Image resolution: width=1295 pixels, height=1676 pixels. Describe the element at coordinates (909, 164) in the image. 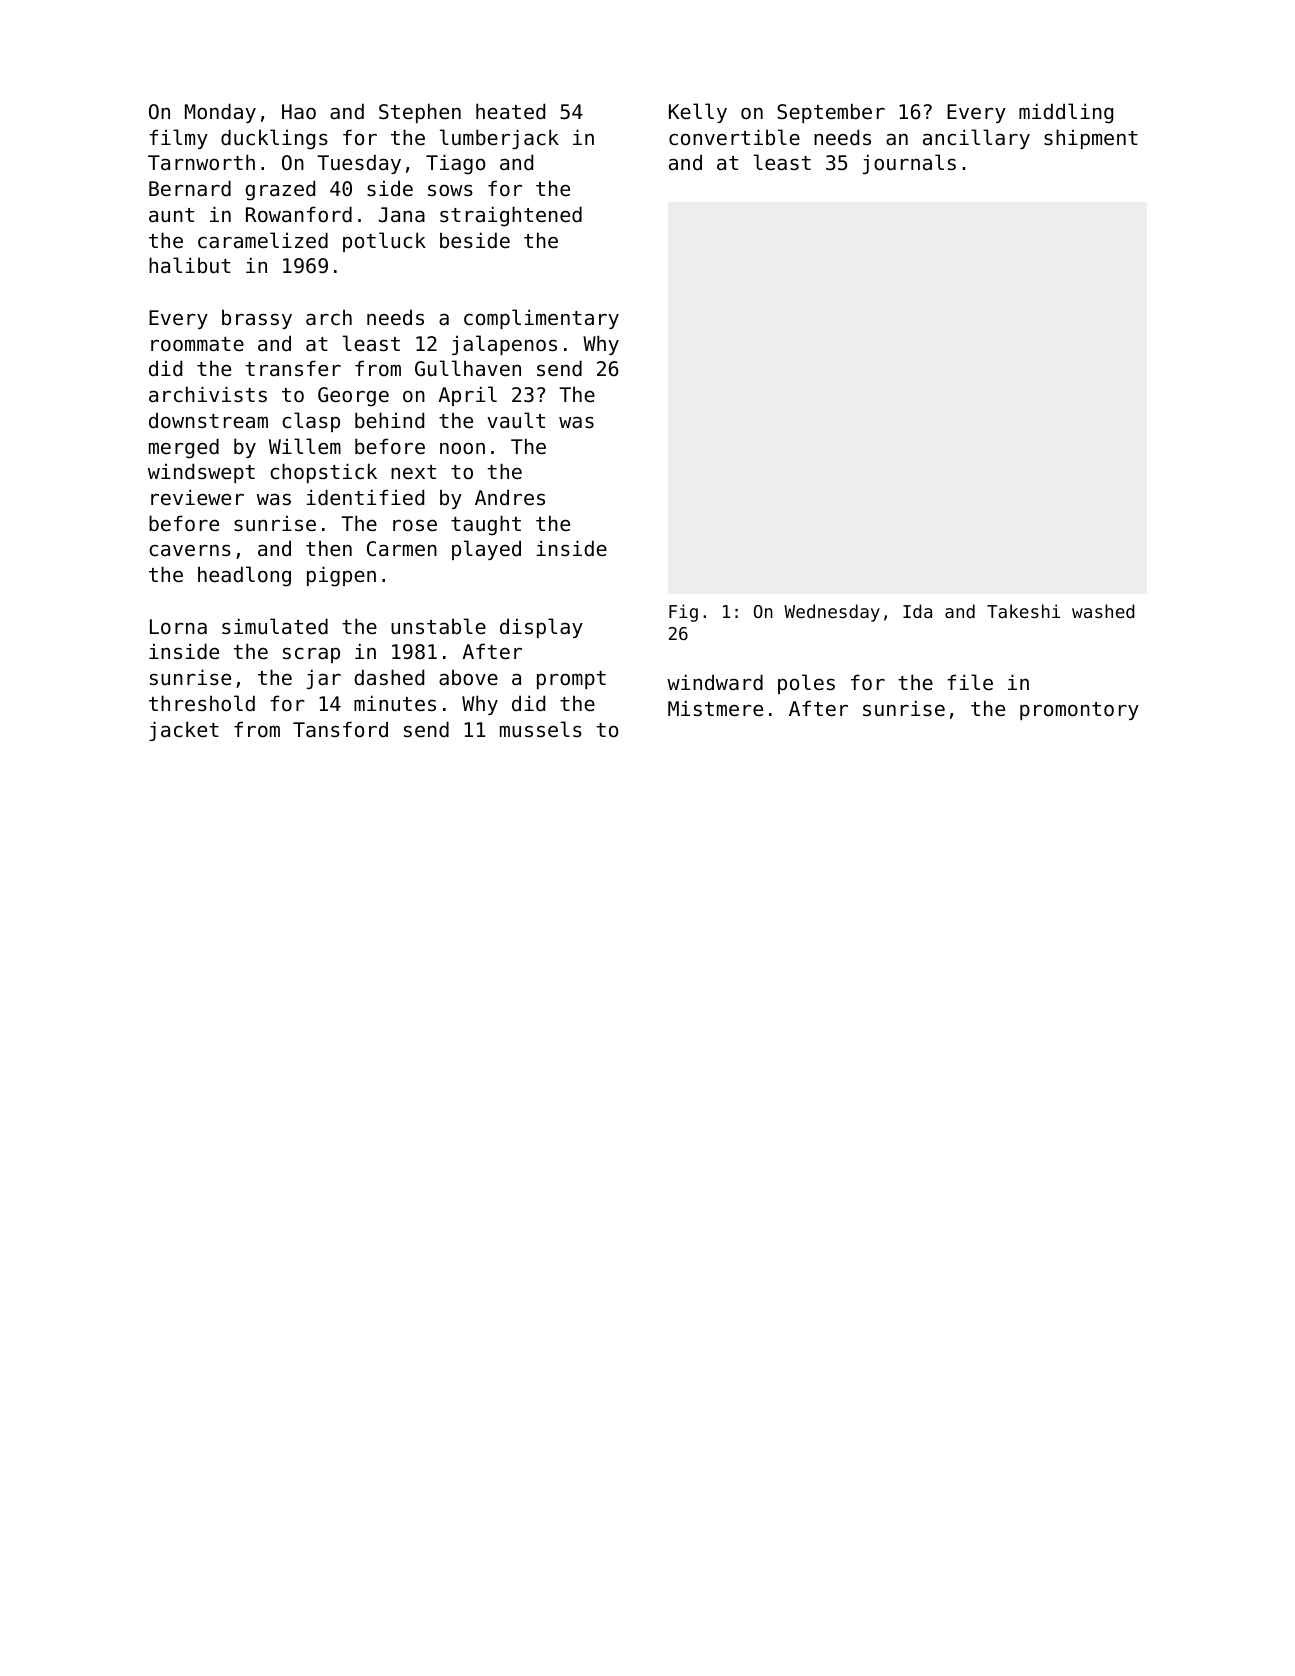

I see `journals` at that location.
